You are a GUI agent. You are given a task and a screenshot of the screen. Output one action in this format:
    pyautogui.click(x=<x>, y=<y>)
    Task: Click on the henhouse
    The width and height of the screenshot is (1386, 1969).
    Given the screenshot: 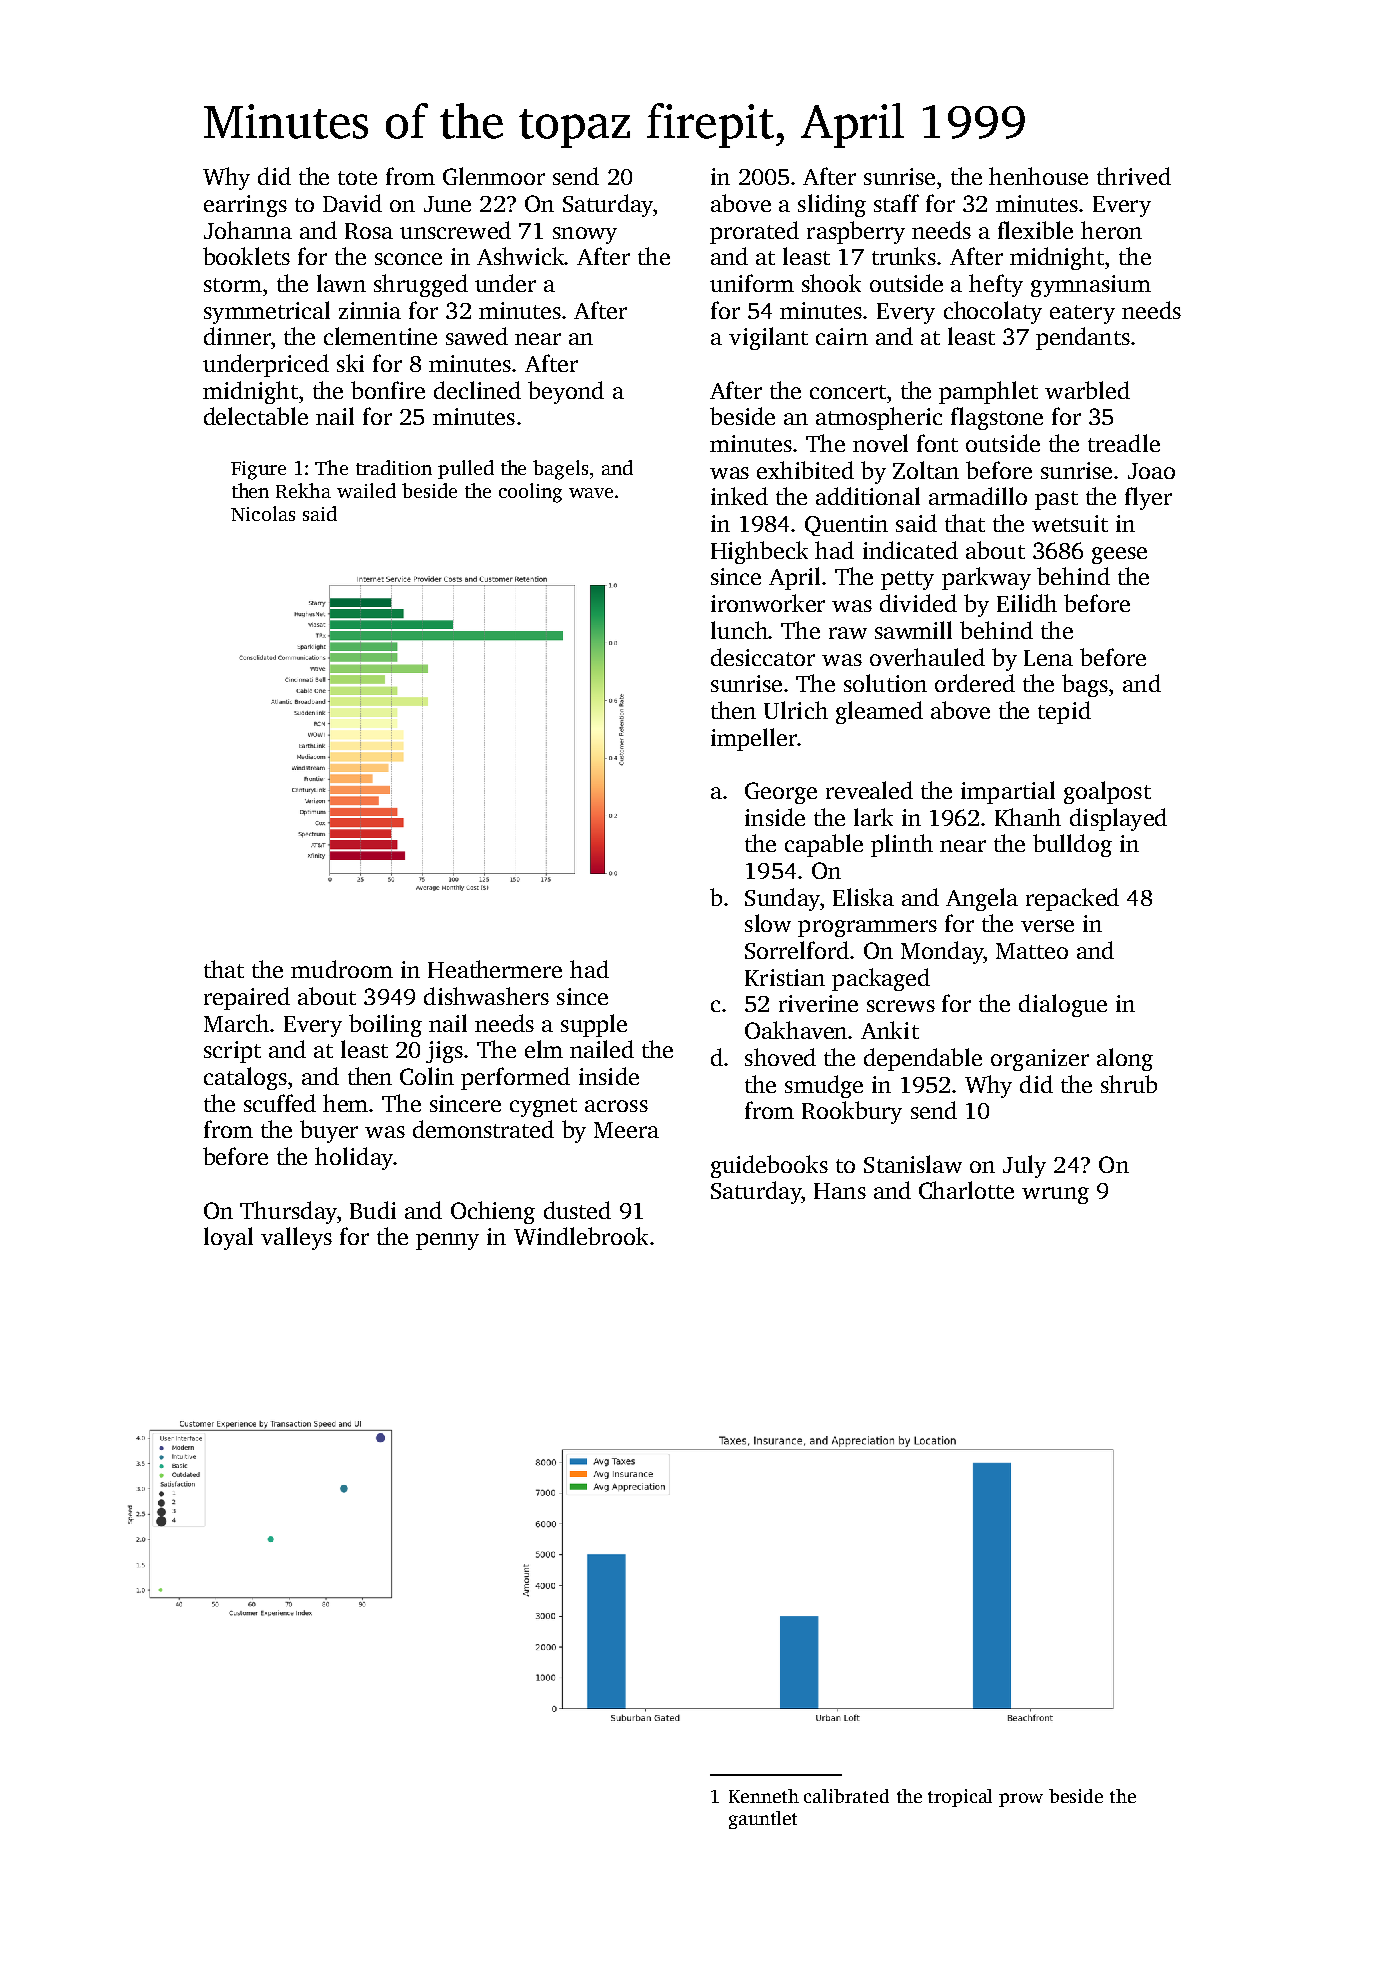 What is the action you would take?
    pyautogui.click(x=1038, y=176)
